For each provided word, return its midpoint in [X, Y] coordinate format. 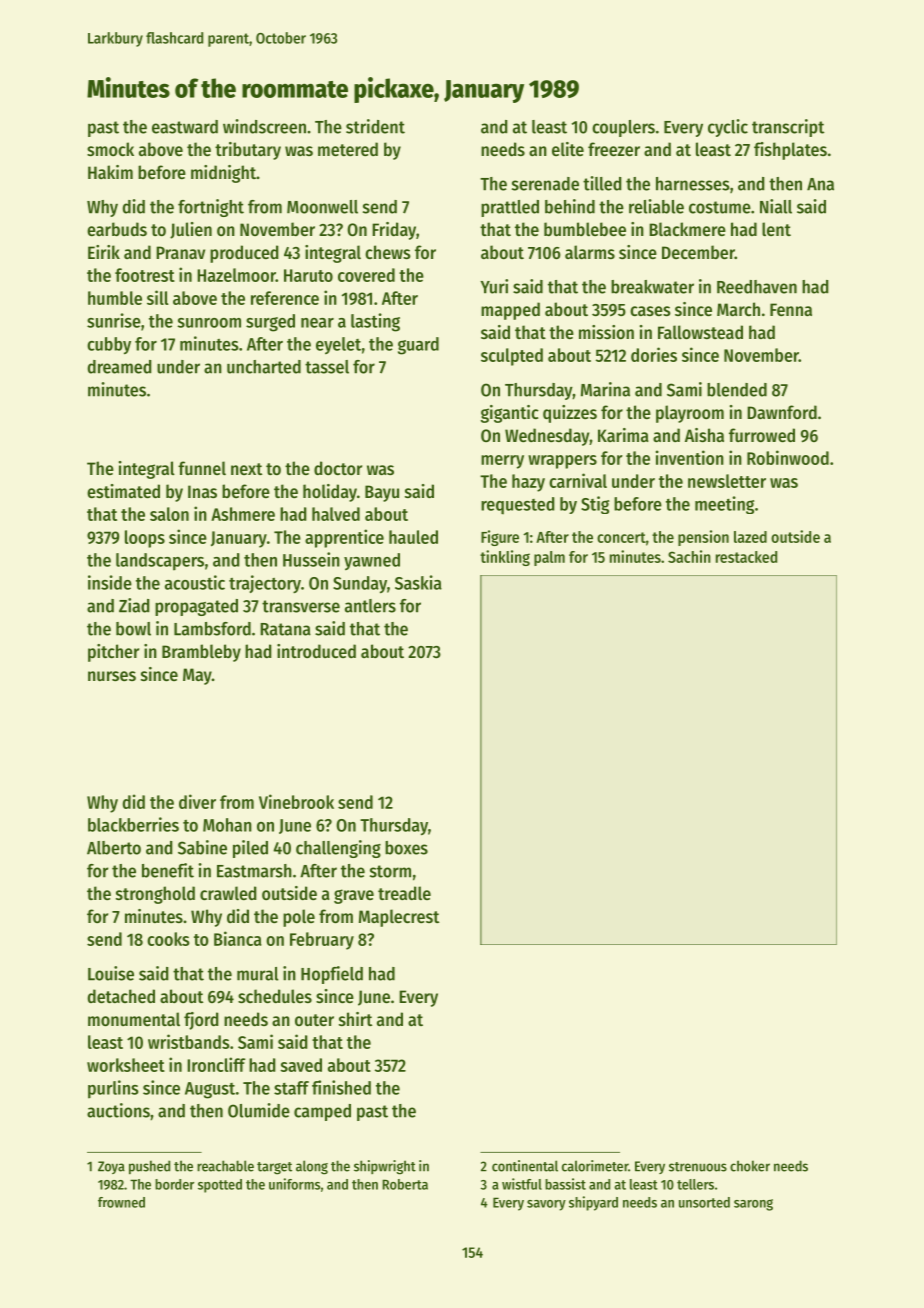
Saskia [418, 582]
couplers [623, 128]
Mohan [227, 825]
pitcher [113, 653]
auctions [118, 1110]
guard [418, 346]
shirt [355, 1019]
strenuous [698, 1167]
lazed [750, 537]
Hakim [110, 172]
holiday [330, 493]
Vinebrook [296, 801]
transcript [788, 128]
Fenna [791, 309]
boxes [406, 848]
